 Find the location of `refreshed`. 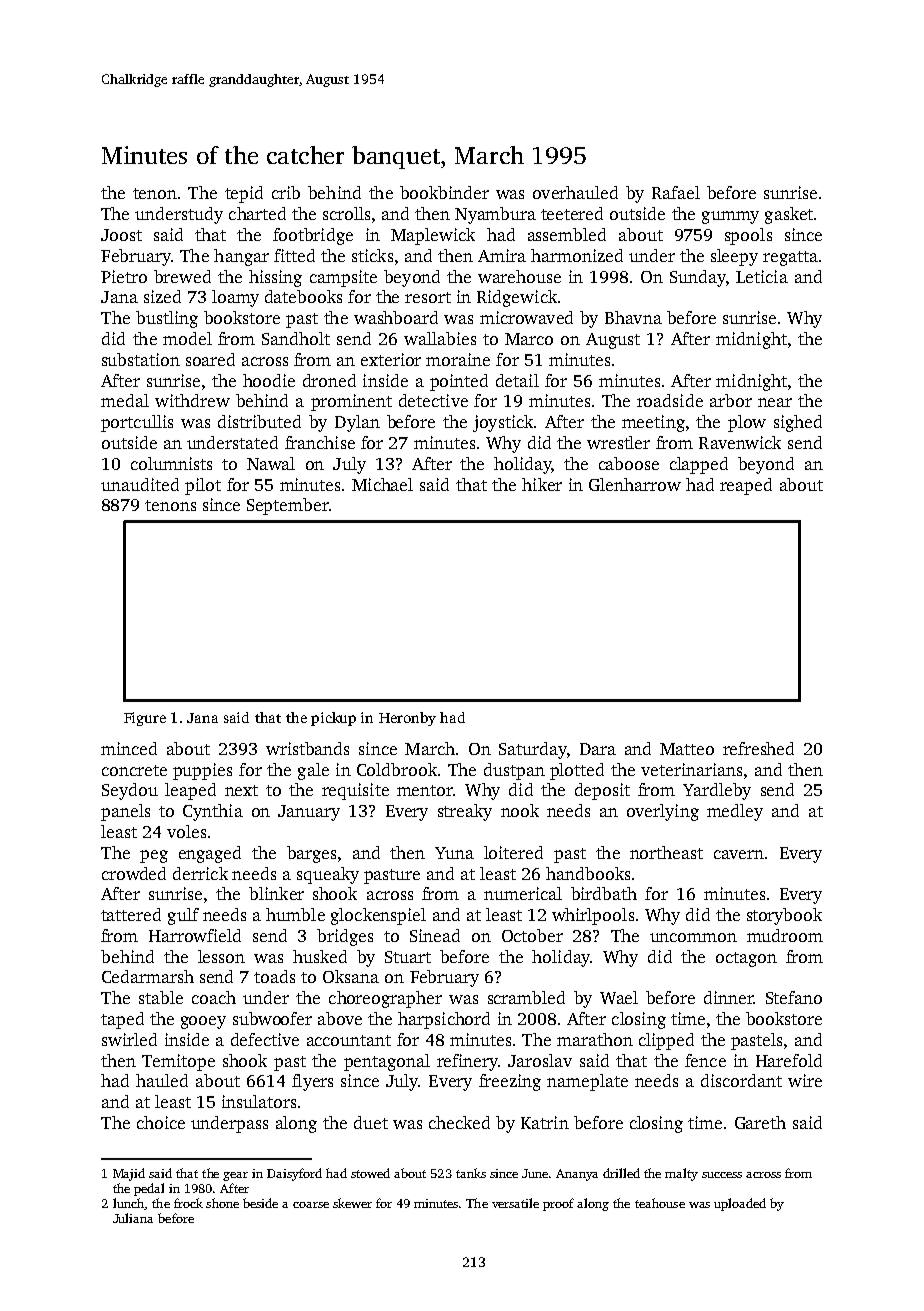

refreshed is located at coordinates (758, 748).
